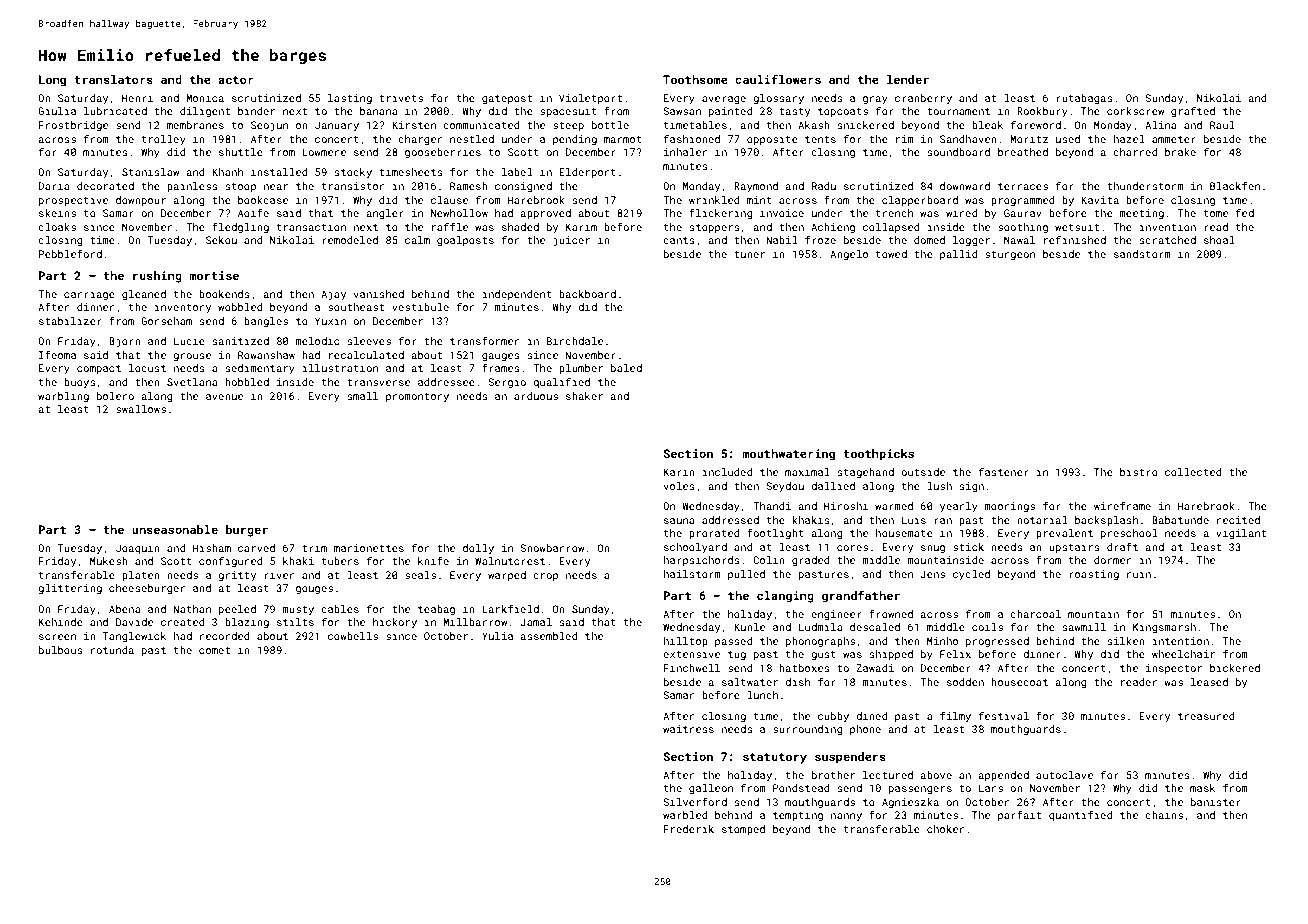  What do you see at coordinates (1219, 240) in the screenshot?
I see `shoal` at bounding box center [1219, 240].
